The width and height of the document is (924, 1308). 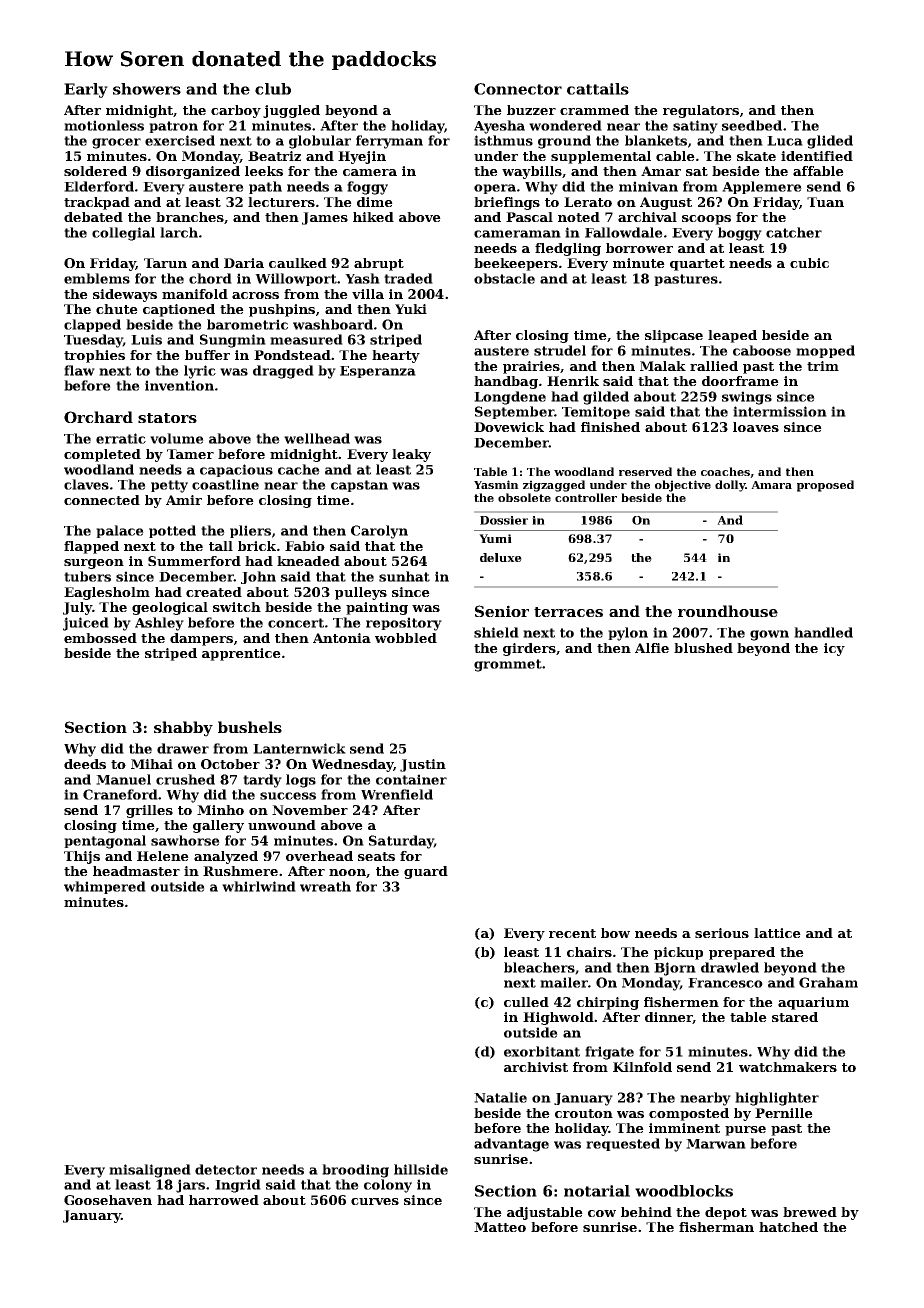 I want to click on Natalie, so click(x=500, y=1097).
